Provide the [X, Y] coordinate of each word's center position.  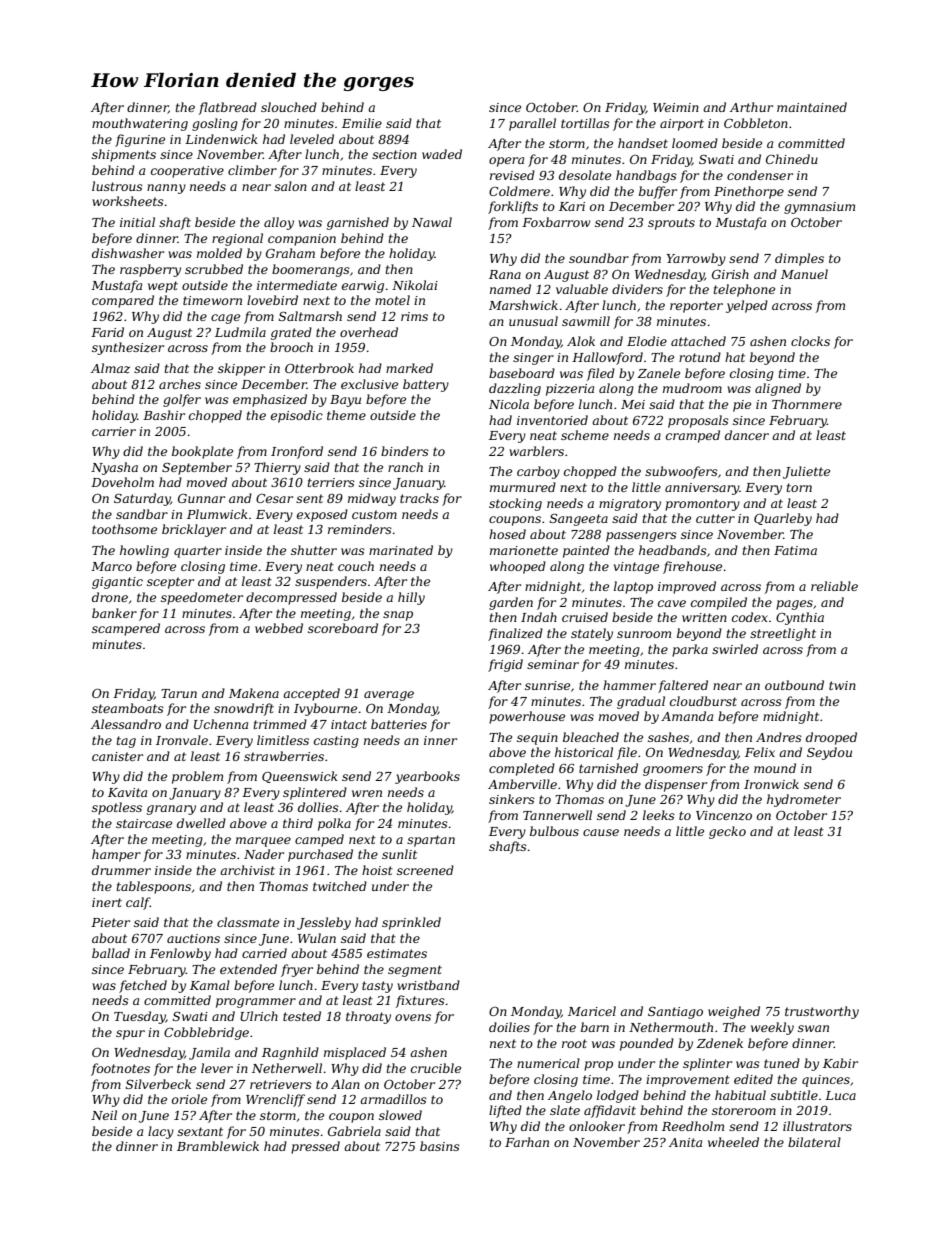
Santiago [675, 1013]
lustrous [117, 186]
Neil [104, 1115]
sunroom [644, 634]
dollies [318, 807]
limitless [283, 740]
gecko [727, 832]
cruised [585, 617]
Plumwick [217, 514]
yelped [747, 306]
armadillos [393, 1099]
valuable [582, 289]
